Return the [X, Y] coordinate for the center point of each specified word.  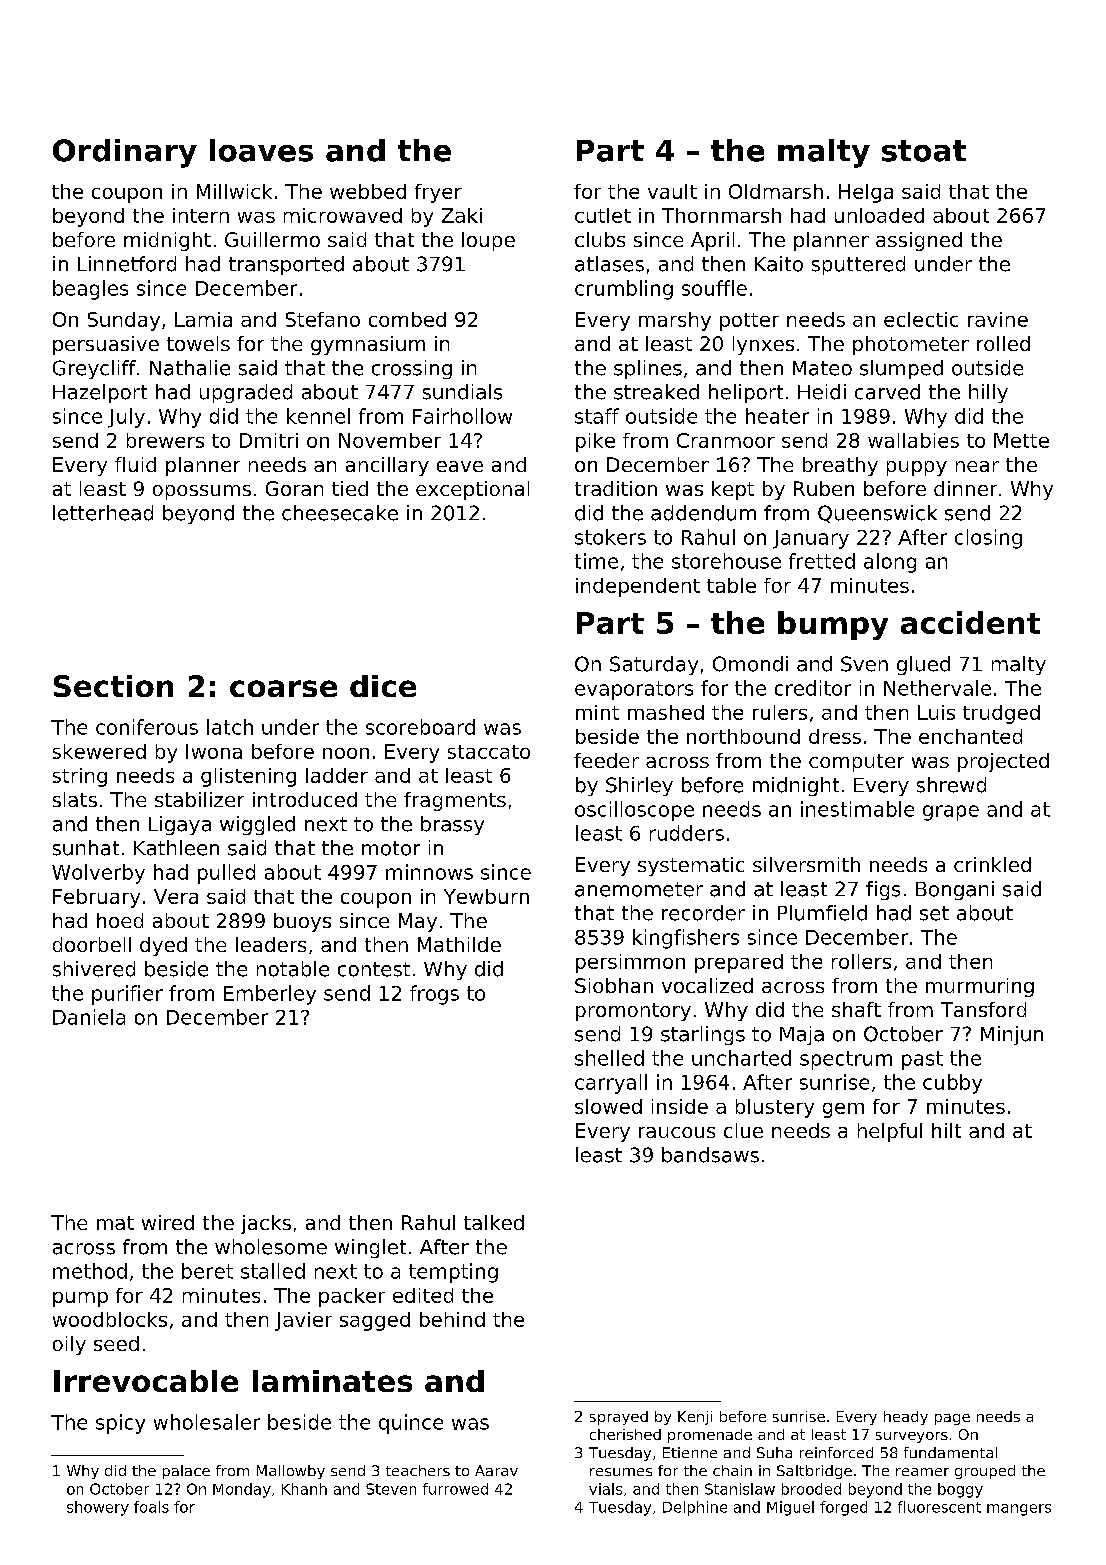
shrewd [951, 785]
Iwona [214, 751]
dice [383, 686]
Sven [864, 664]
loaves [261, 150]
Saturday [654, 665]
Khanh [304, 1489]
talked [494, 1222]
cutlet [603, 215]
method [90, 1271]
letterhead [103, 513]
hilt [946, 1130]
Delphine [695, 1508]
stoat [924, 151]
